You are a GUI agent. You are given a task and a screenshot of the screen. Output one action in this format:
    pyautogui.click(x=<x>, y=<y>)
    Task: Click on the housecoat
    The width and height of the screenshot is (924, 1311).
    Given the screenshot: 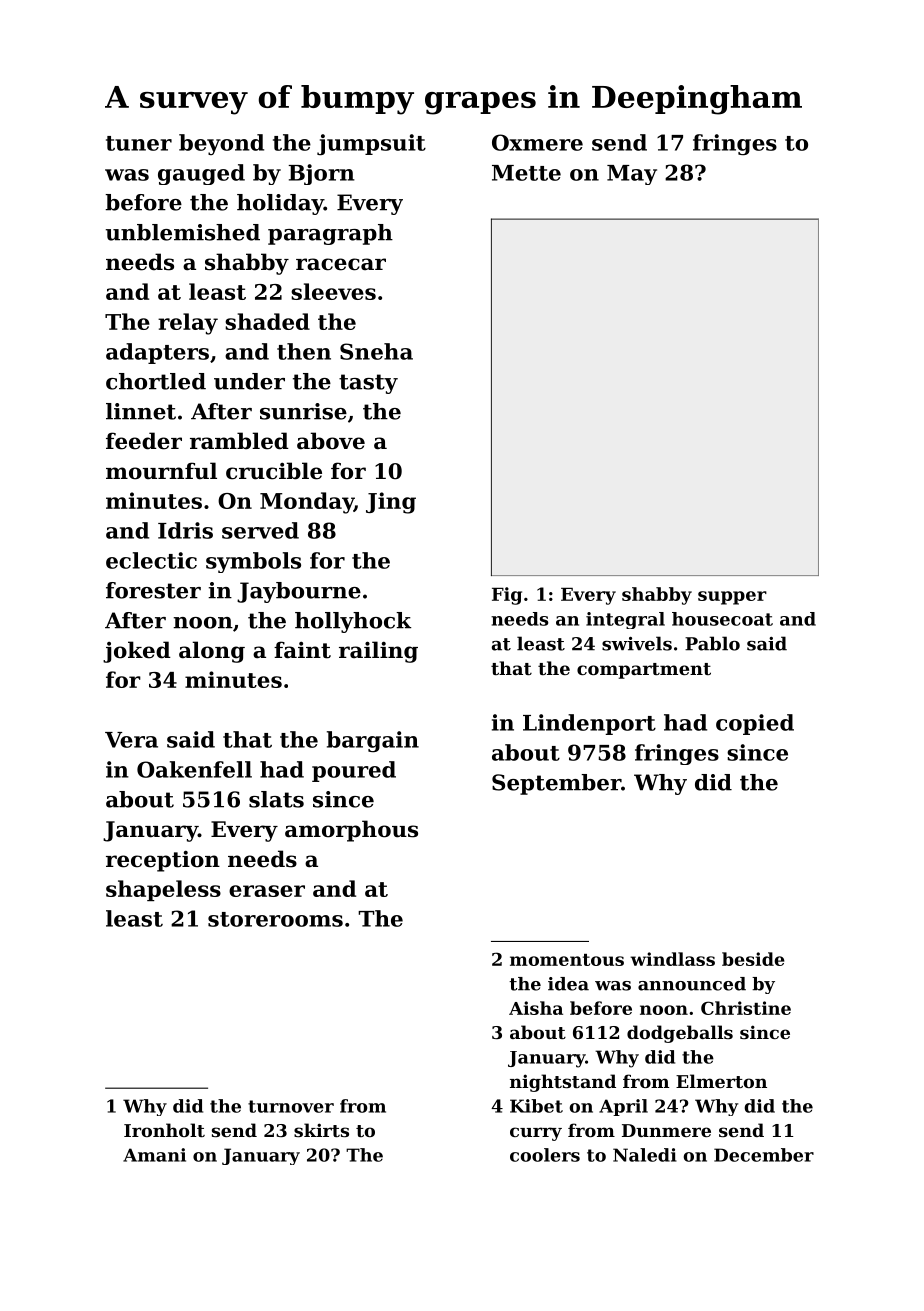 What is the action you would take?
    pyautogui.click(x=722, y=619)
